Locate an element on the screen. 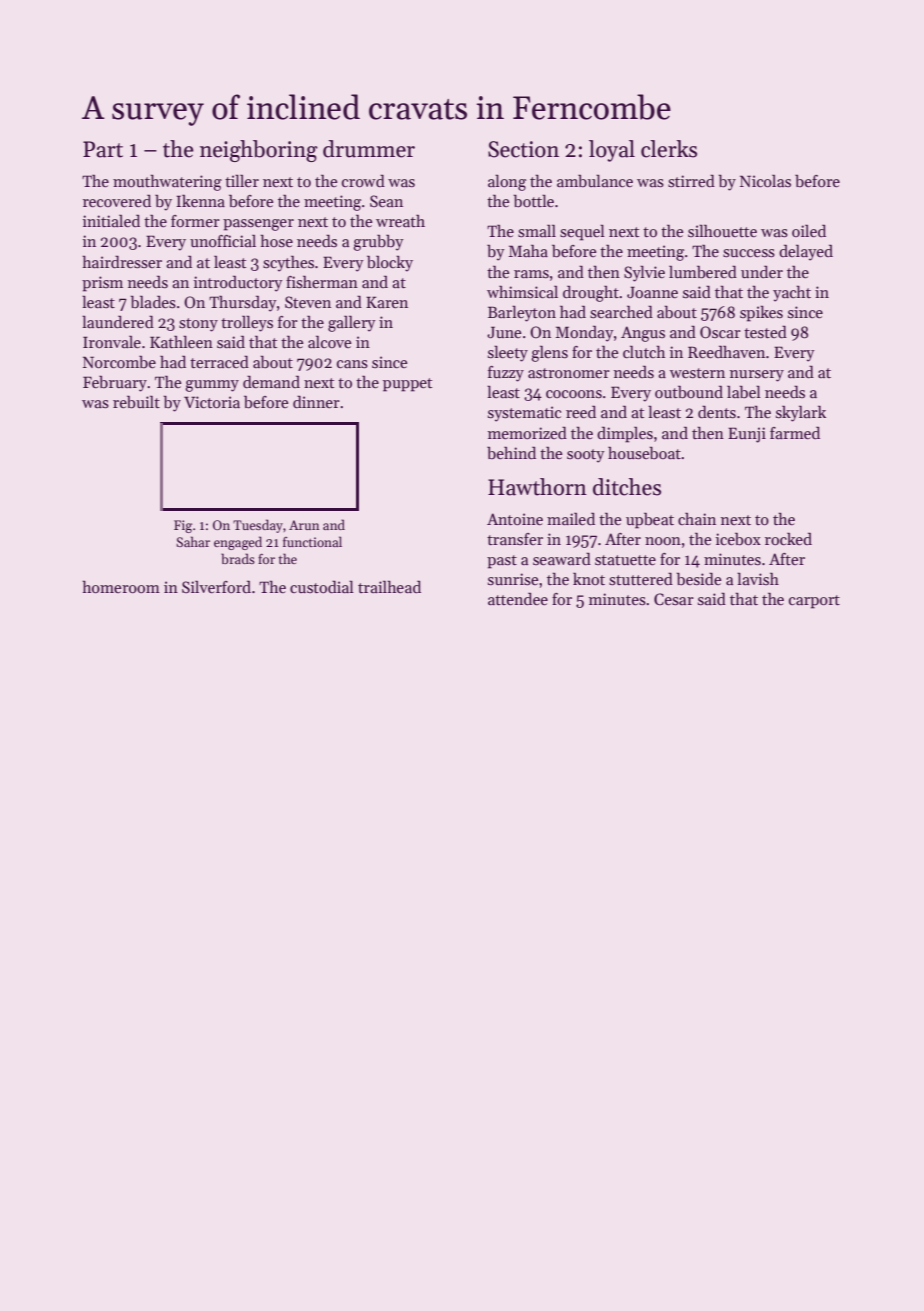 The width and height of the screenshot is (924, 1311). functional is located at coordinates (312, 541).
